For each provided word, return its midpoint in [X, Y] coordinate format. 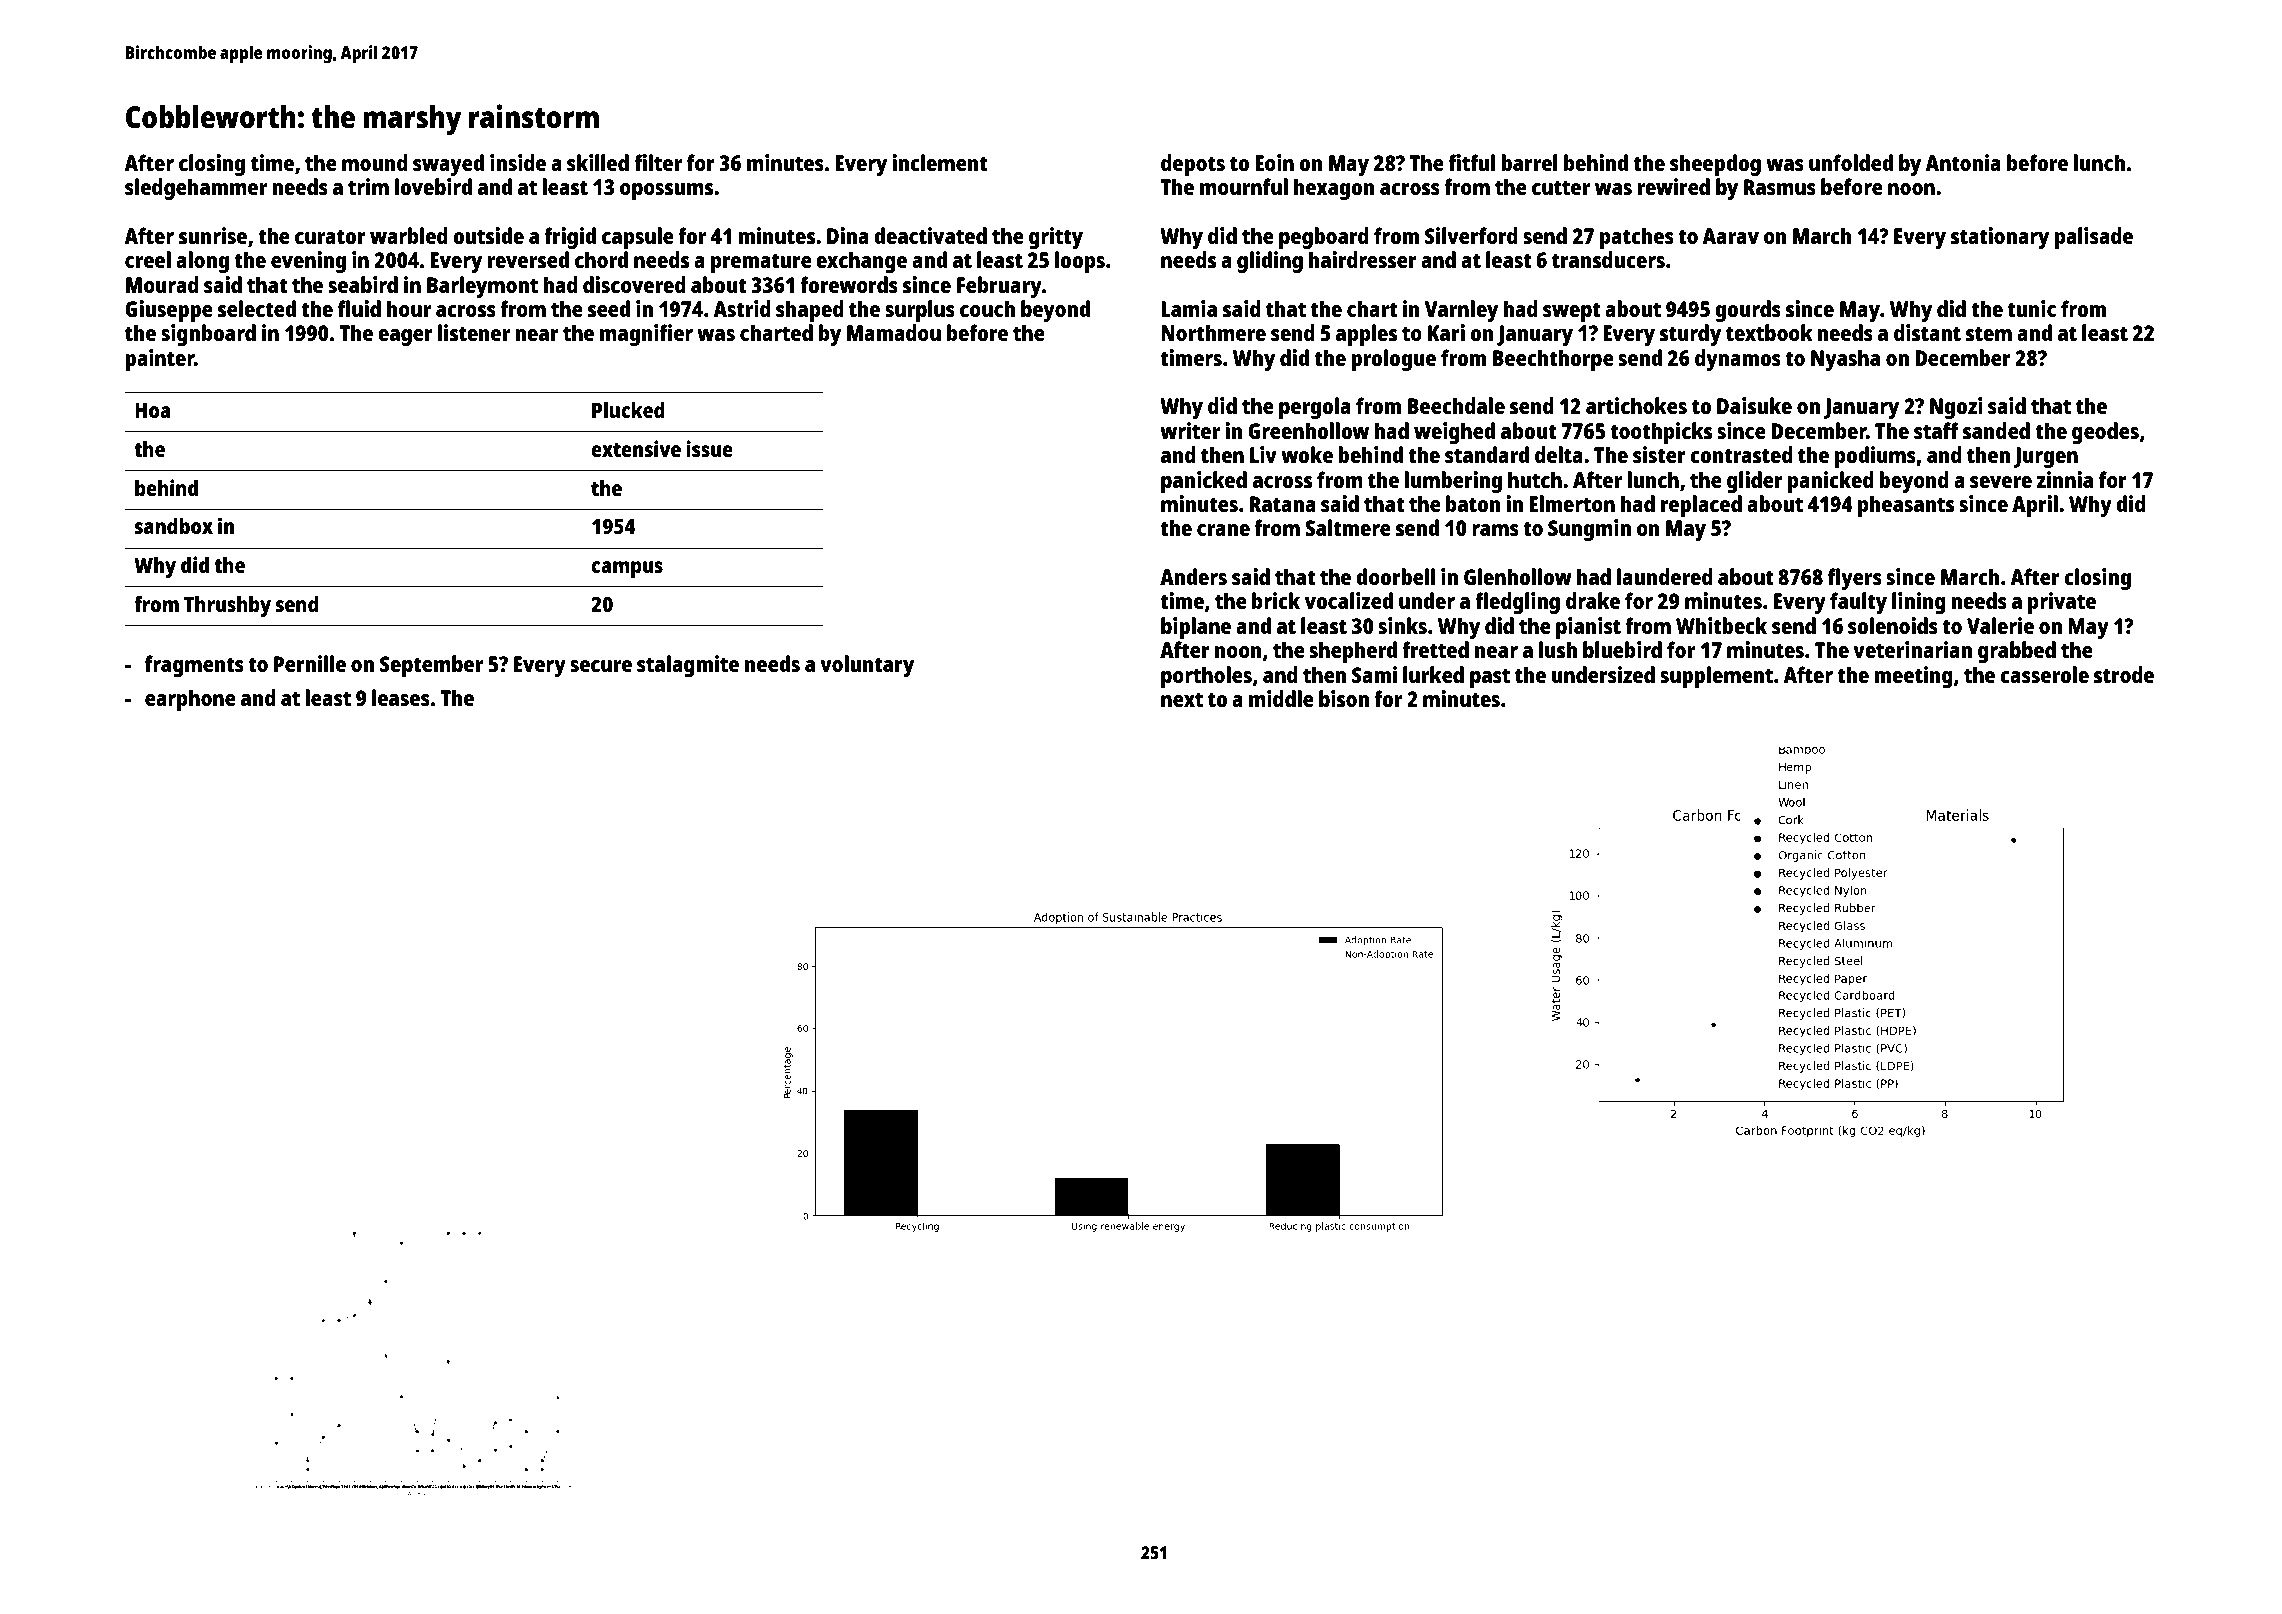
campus [627, 569]
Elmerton [1572, 503]
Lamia [1189, 308]
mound [375, 162]
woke [1307, 454]
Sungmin [1589, 530]
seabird [363, 284]
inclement [940, 162]
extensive [636, 448]
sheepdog [1715, 165]
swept [1572, 312]
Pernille [310, 663]
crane [1223, 530]
